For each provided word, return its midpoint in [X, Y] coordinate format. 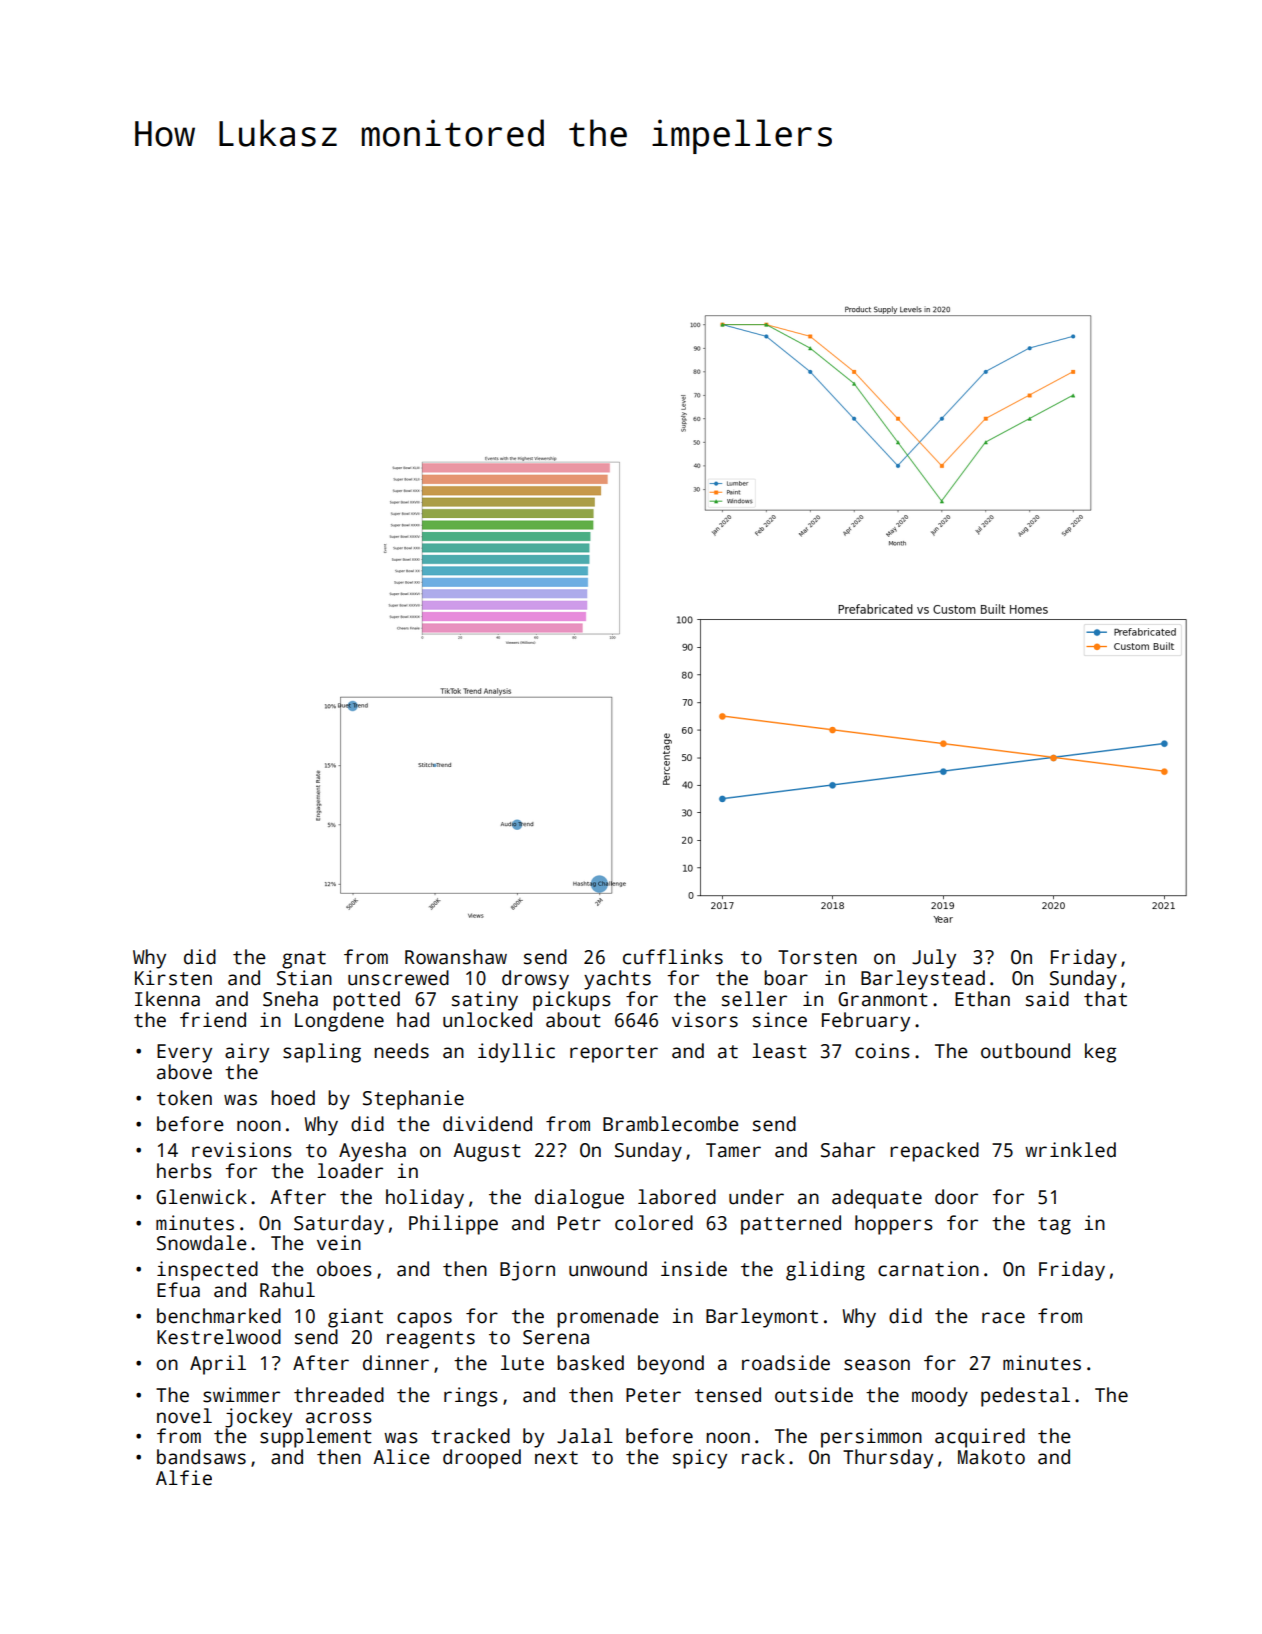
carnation [928, 1269]
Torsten [817, 957]
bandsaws [201, 1457]
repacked [934, 1152]
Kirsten [173, 978]
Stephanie [413, 1100]
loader [350, 1171]
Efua [178, 1290]
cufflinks [673, 957]
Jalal [585, 1436]
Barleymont [762, 1318]
